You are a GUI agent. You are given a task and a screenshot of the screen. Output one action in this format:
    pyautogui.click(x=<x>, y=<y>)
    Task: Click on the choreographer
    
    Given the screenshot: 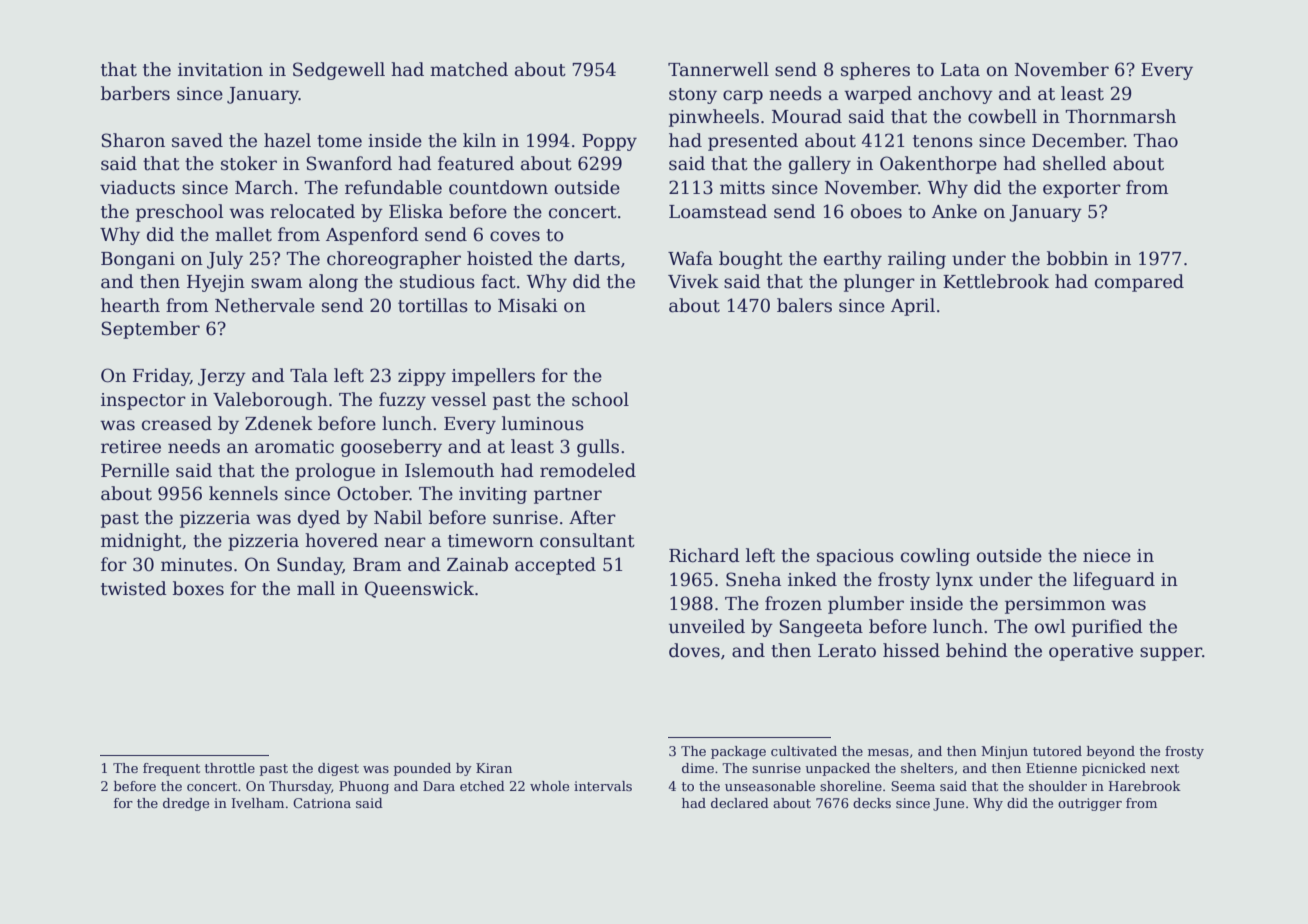 What is the action you would take?
    pyautogui.click(x=394, y=260)
